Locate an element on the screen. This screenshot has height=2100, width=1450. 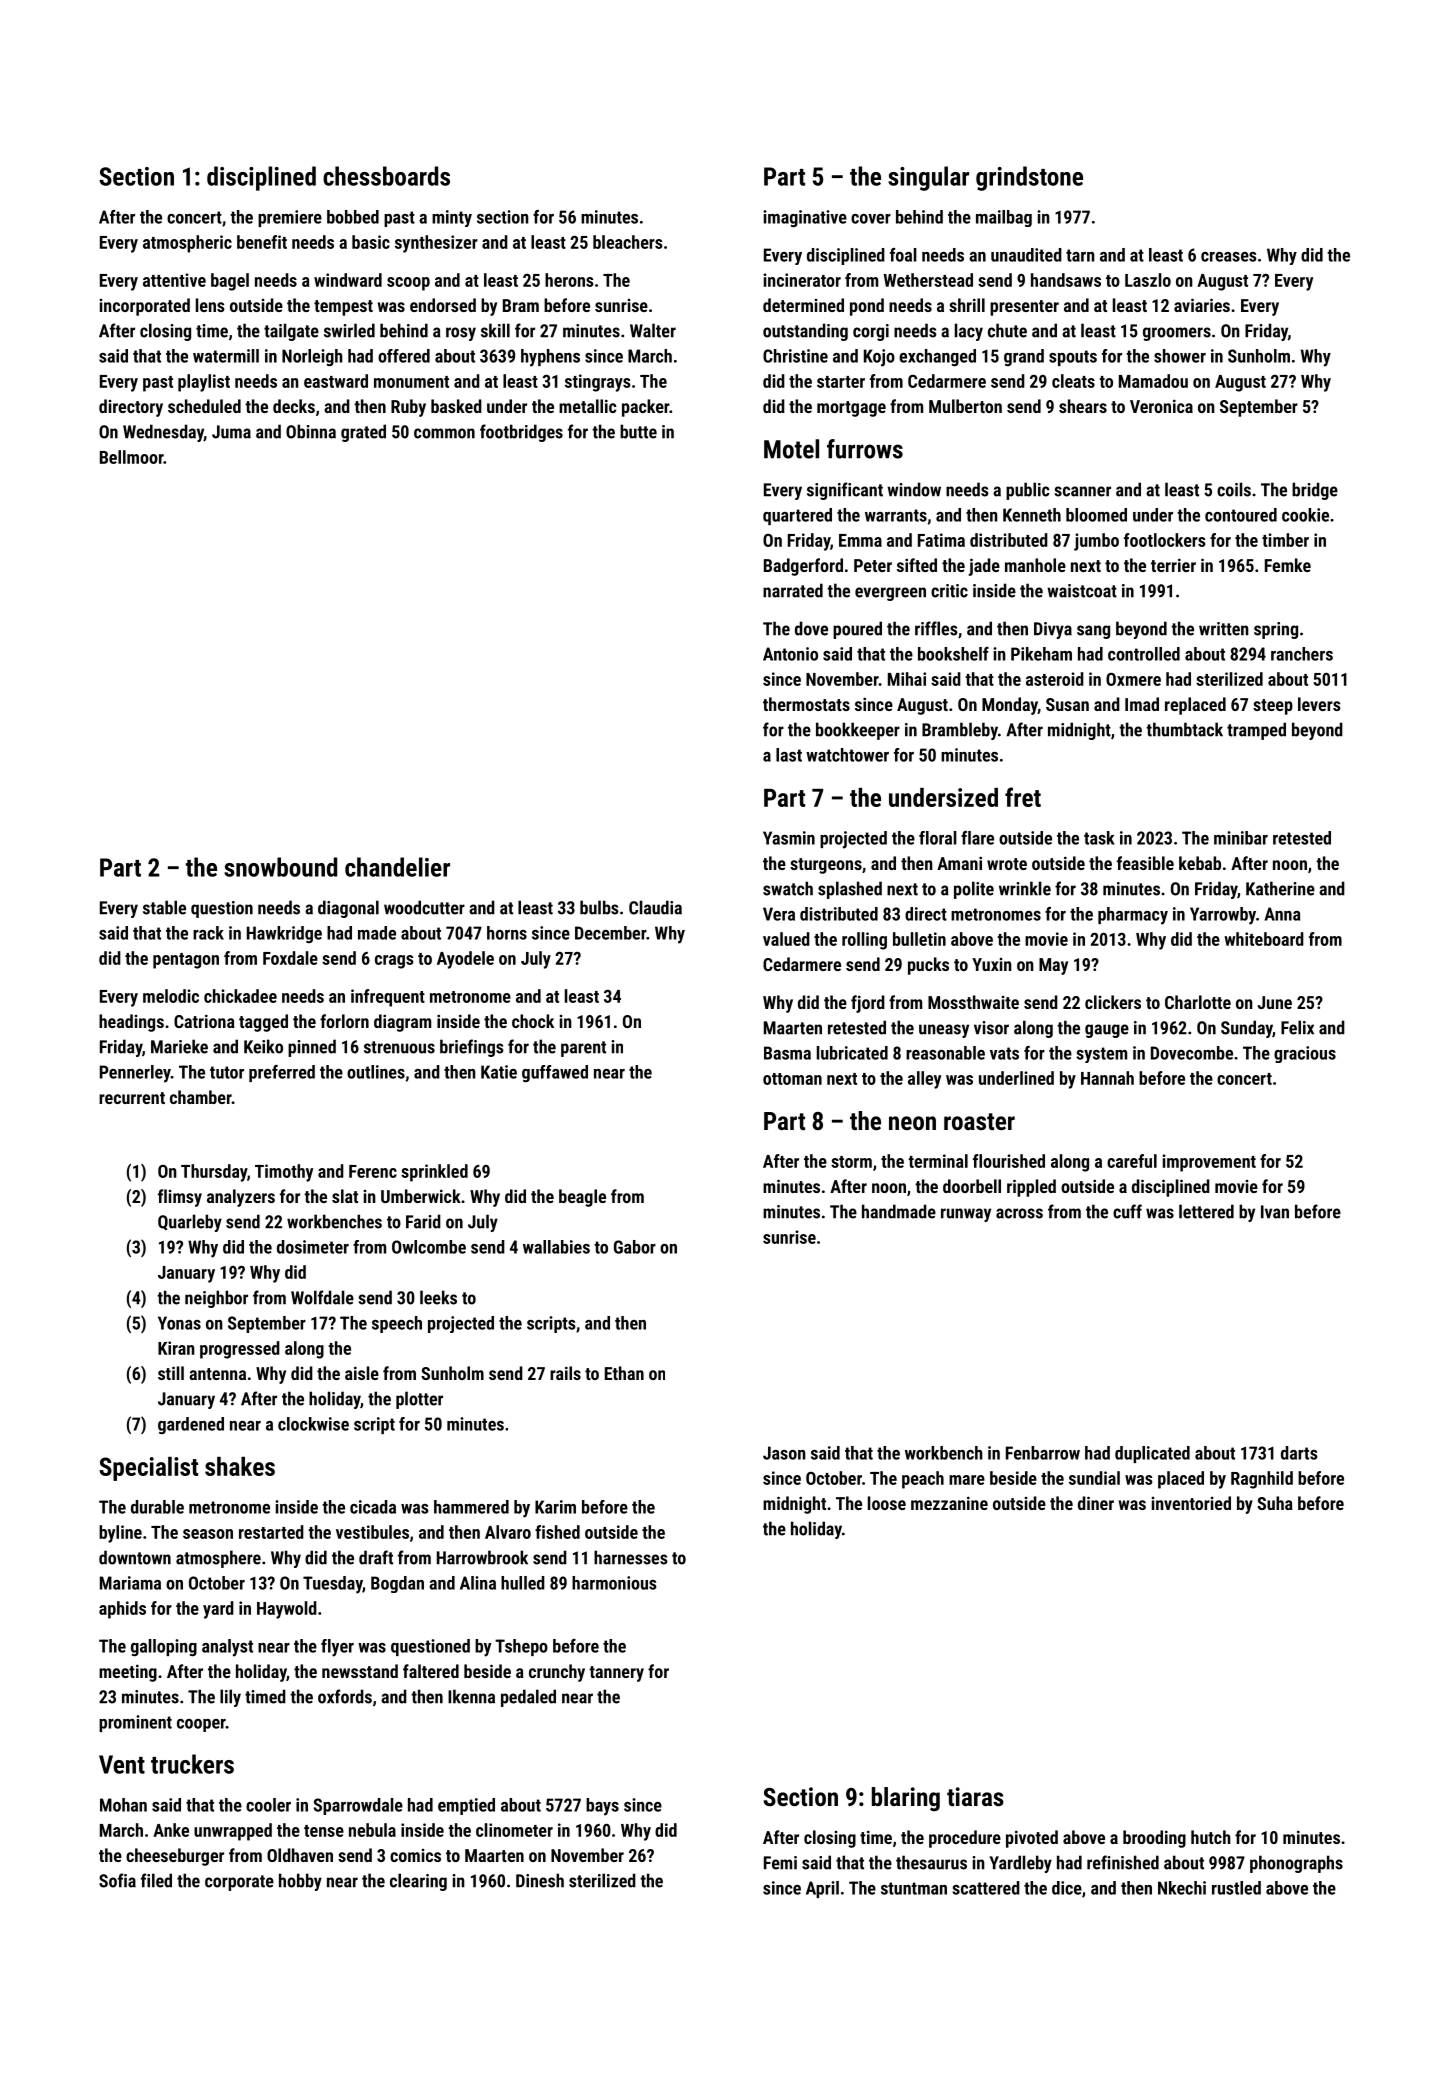
mortgage is located at coordinates (851, 409).
